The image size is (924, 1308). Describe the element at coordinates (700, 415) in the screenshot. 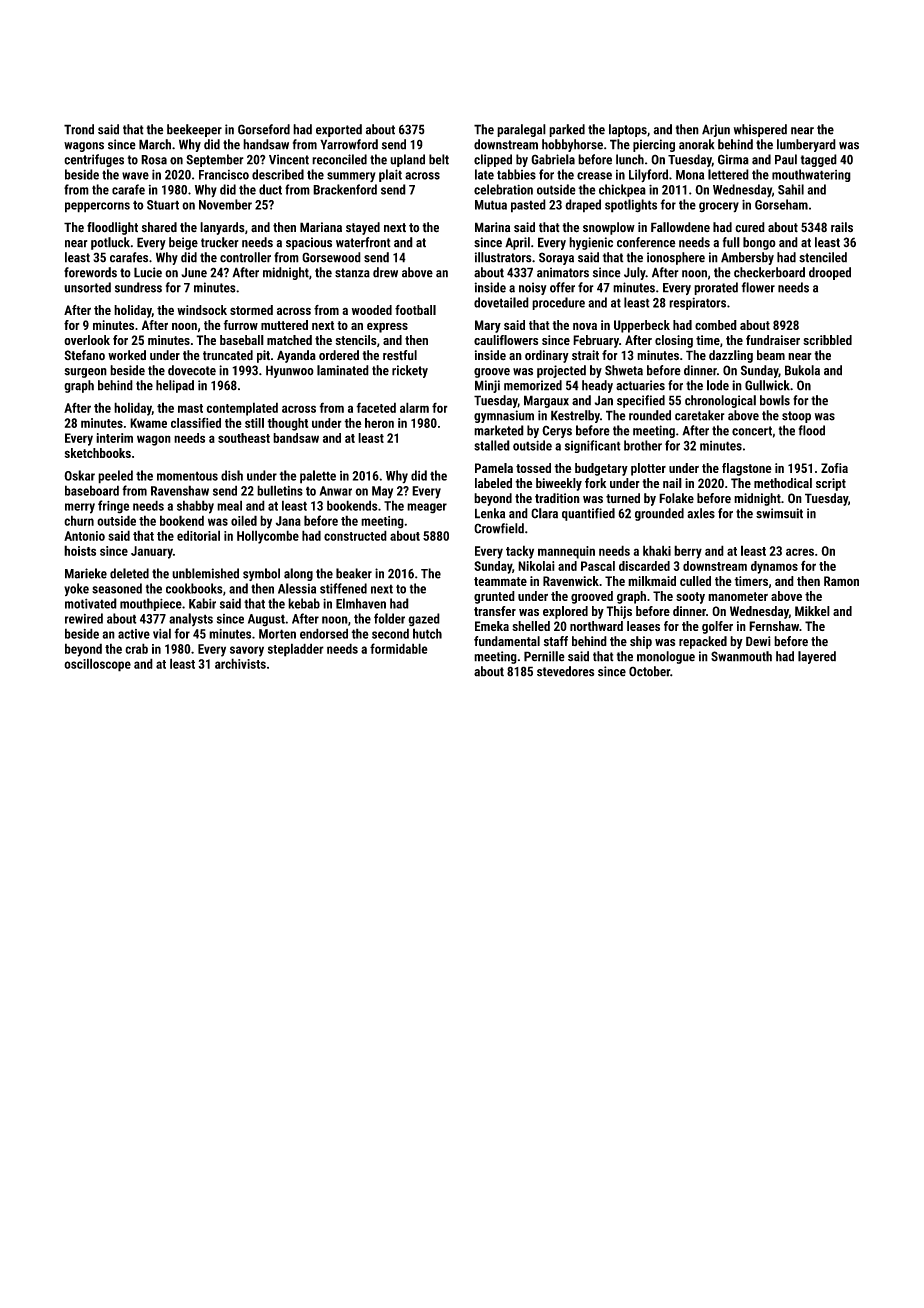

I see `caretaker` at that location.
